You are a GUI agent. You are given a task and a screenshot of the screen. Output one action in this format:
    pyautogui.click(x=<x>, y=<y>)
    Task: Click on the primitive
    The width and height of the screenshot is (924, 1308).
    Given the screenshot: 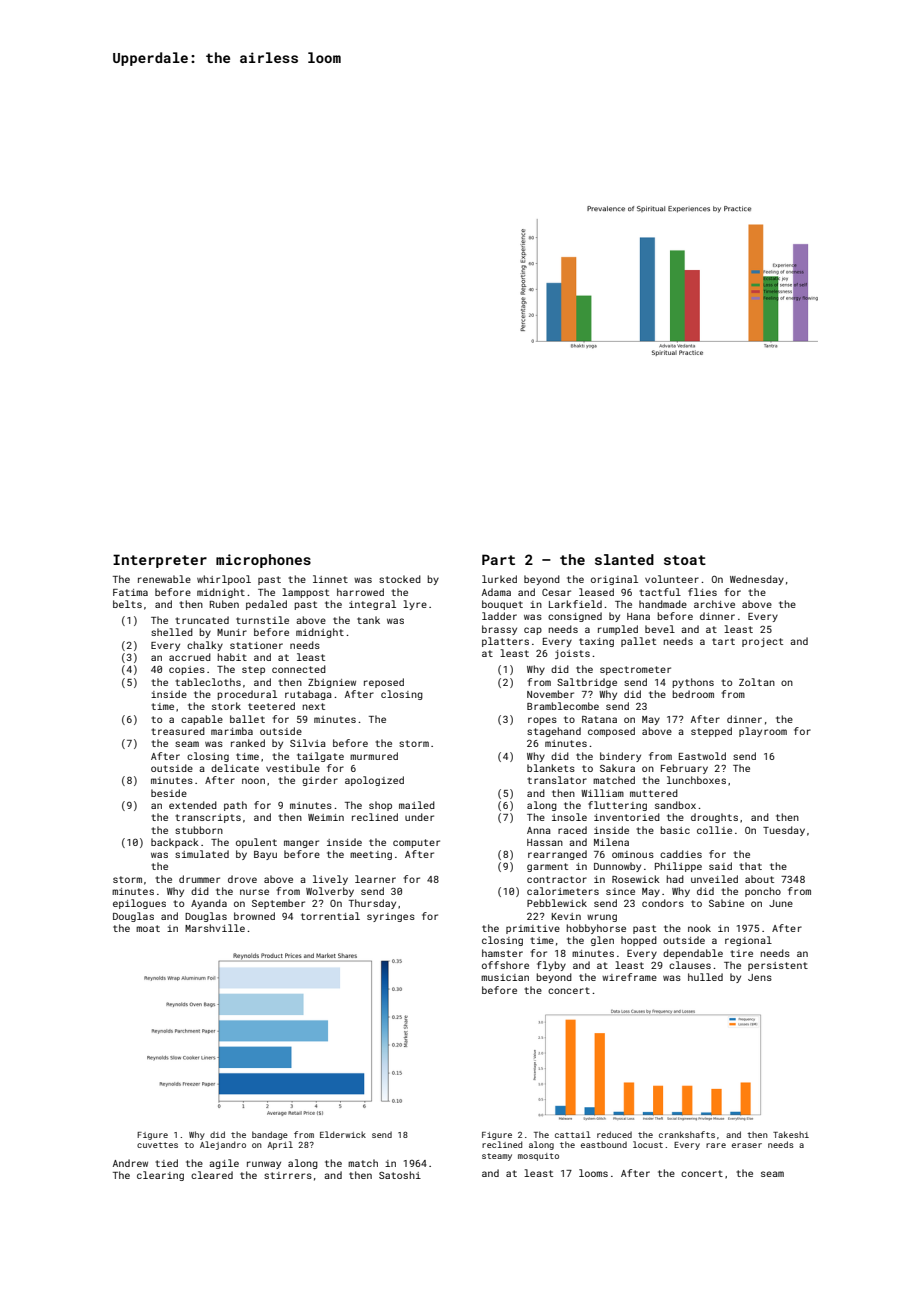 What is the action you would take?
    pyautogui.click(x=533, y=929)
